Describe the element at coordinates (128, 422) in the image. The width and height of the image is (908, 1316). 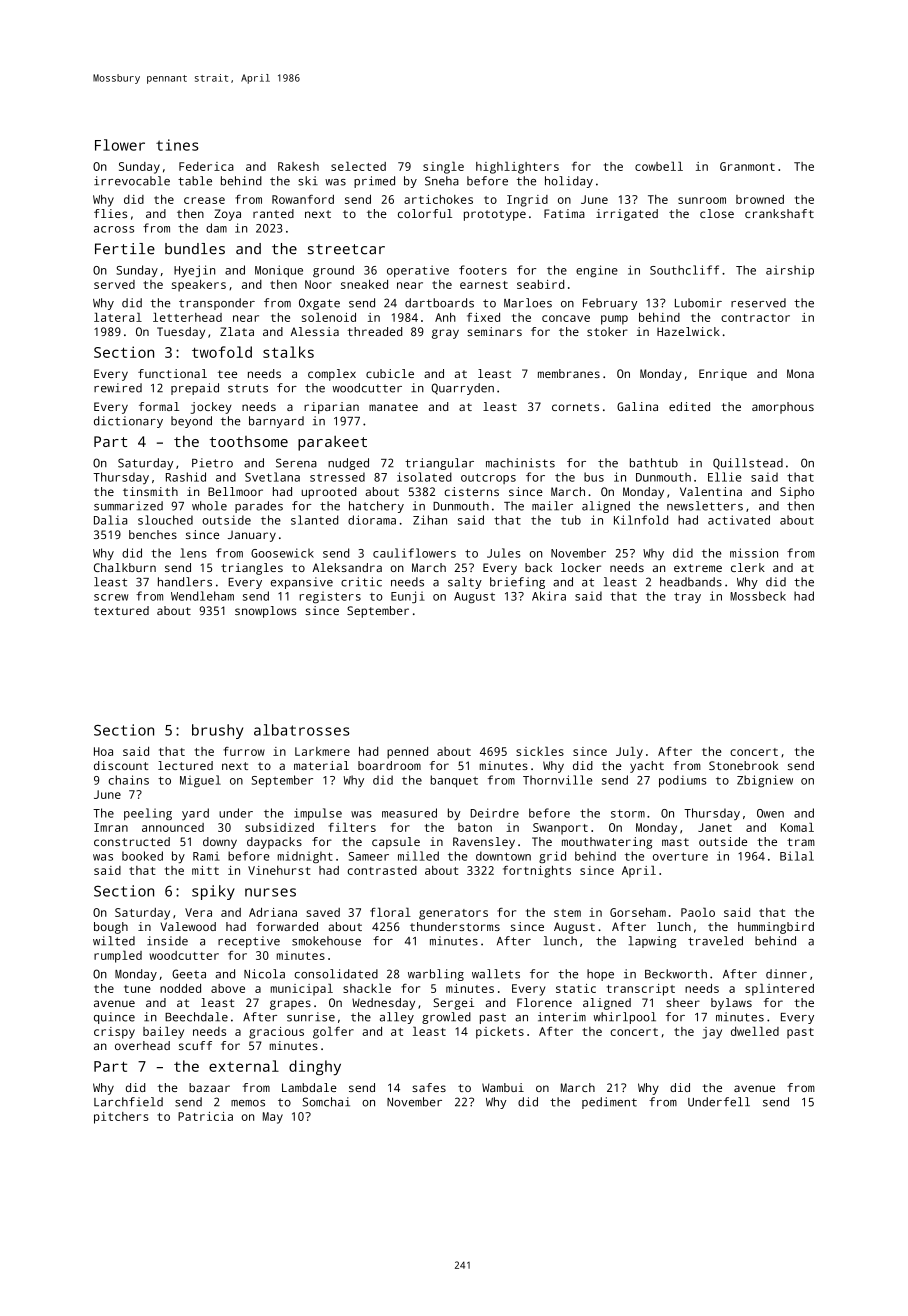
I see `dictionary` at that location.
